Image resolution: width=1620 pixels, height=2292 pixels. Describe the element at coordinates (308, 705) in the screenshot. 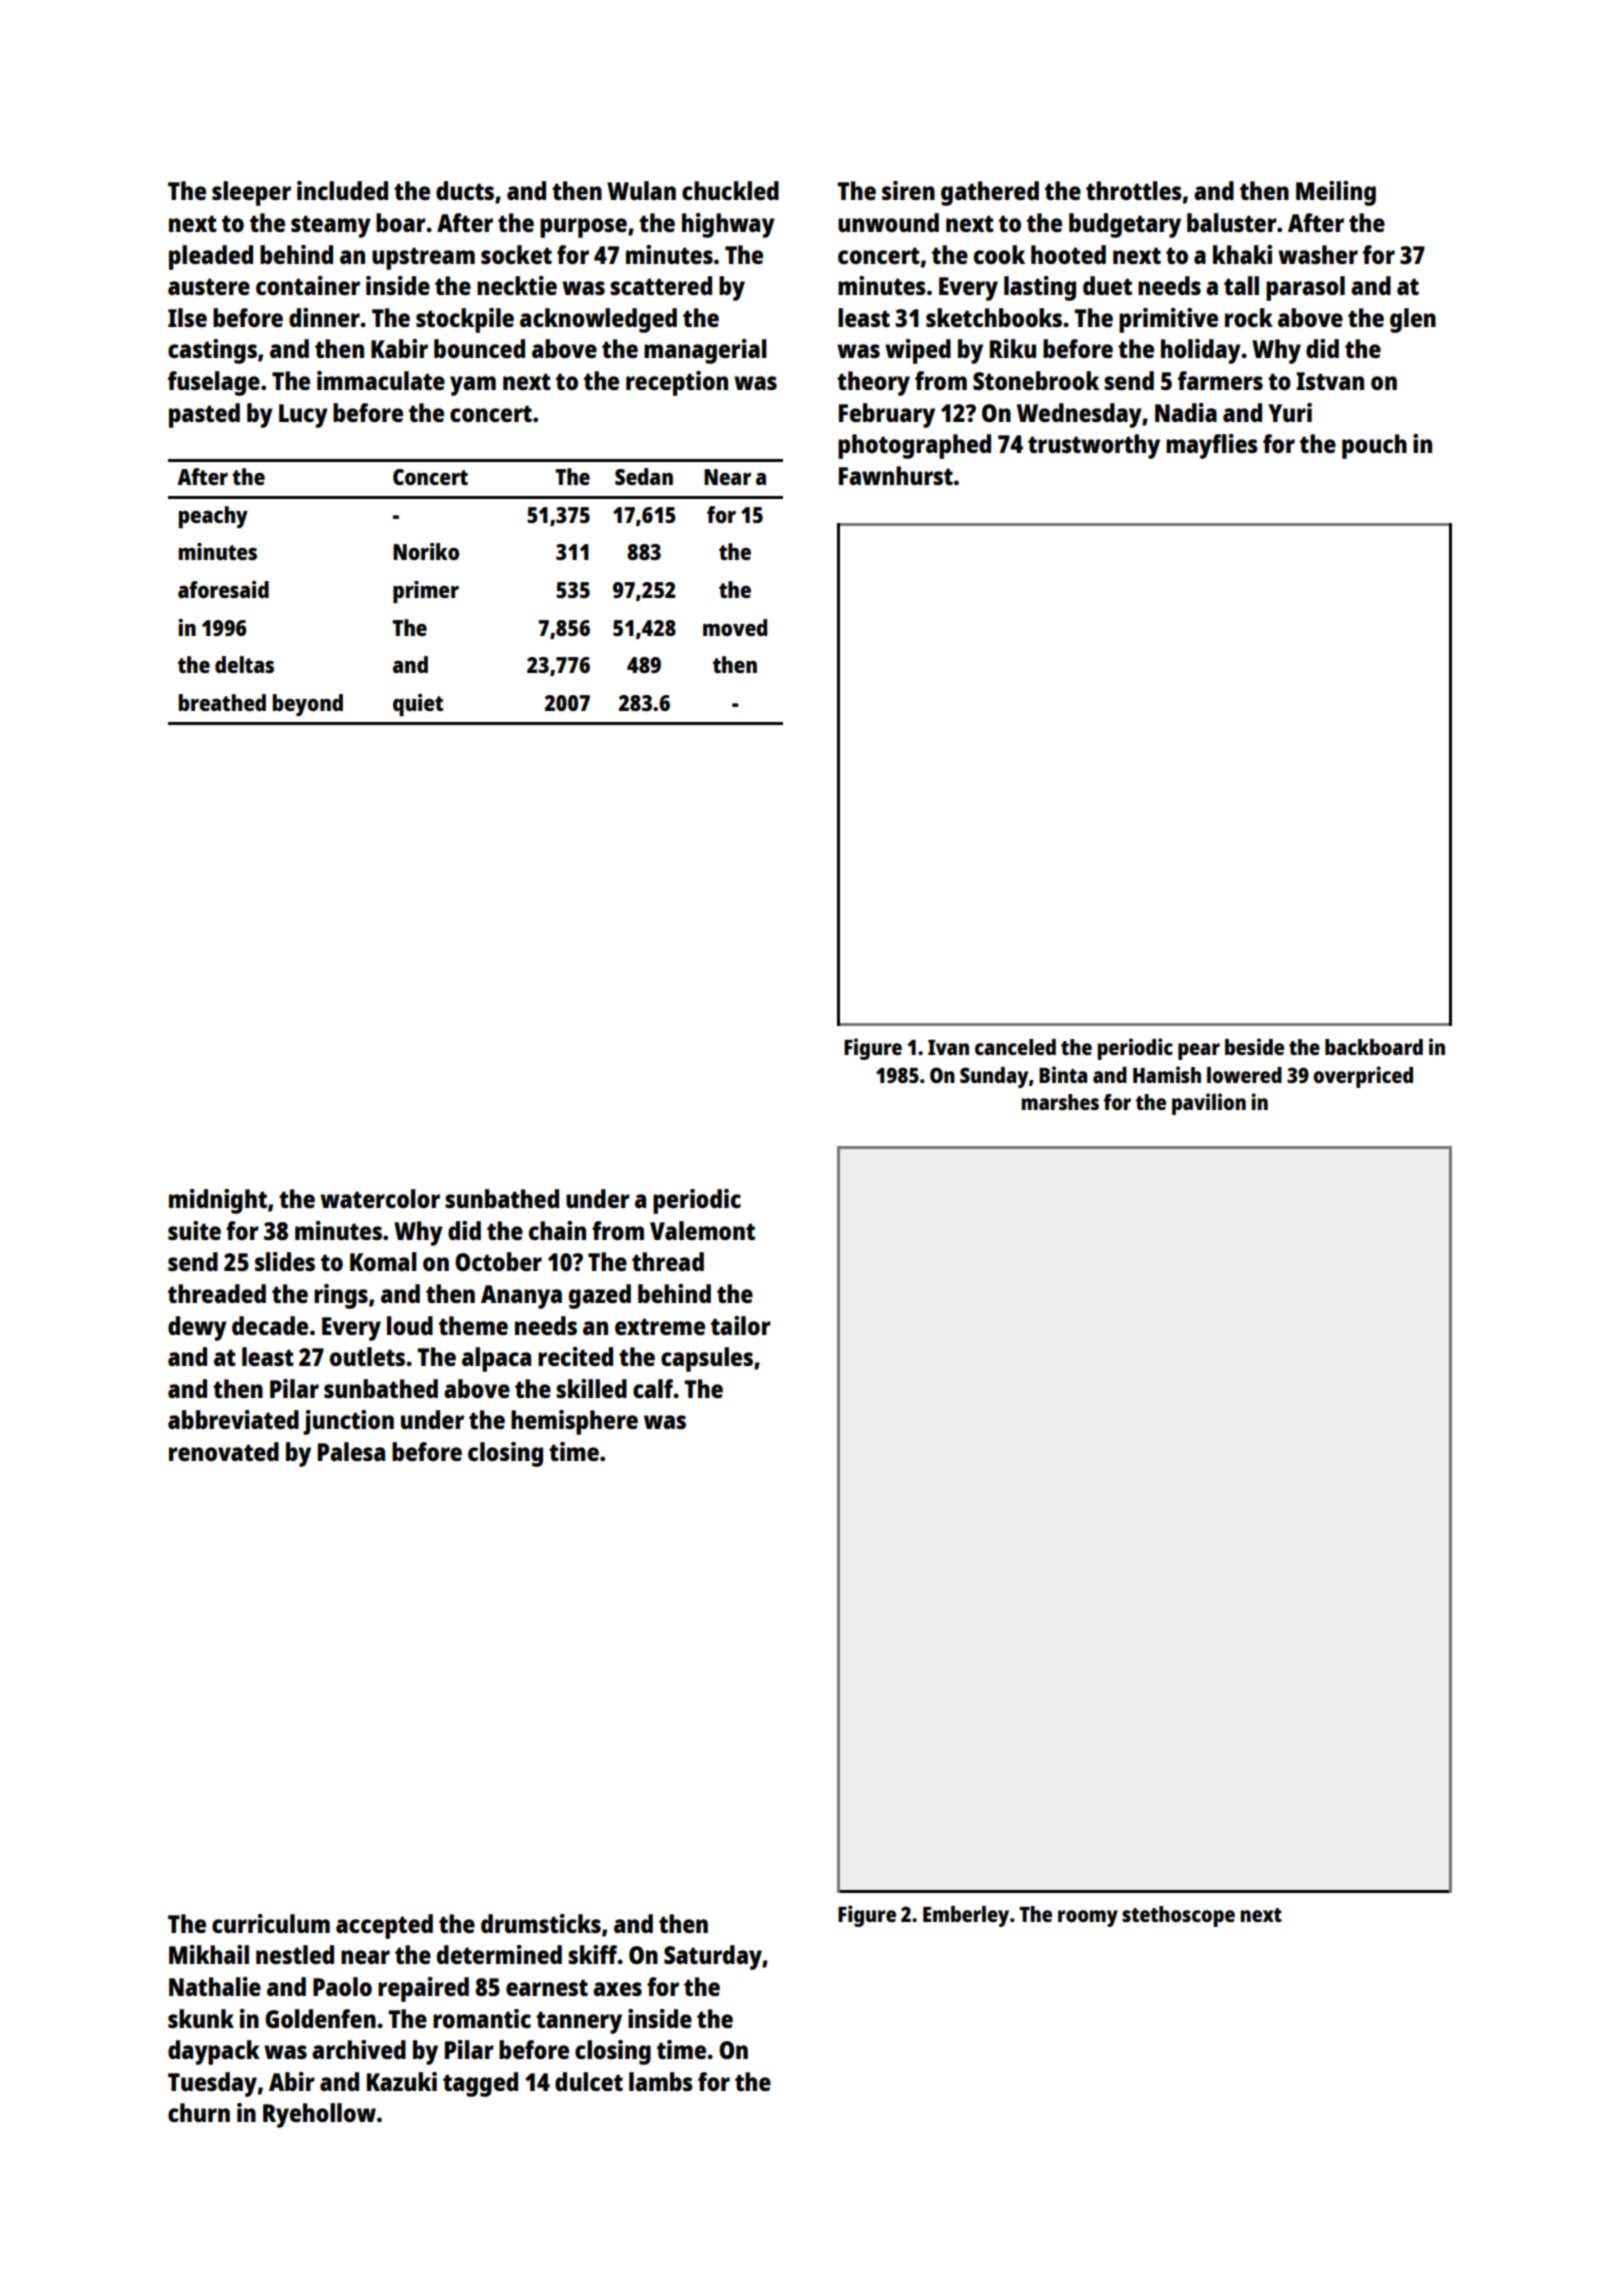

I see `beyond` at that location.
